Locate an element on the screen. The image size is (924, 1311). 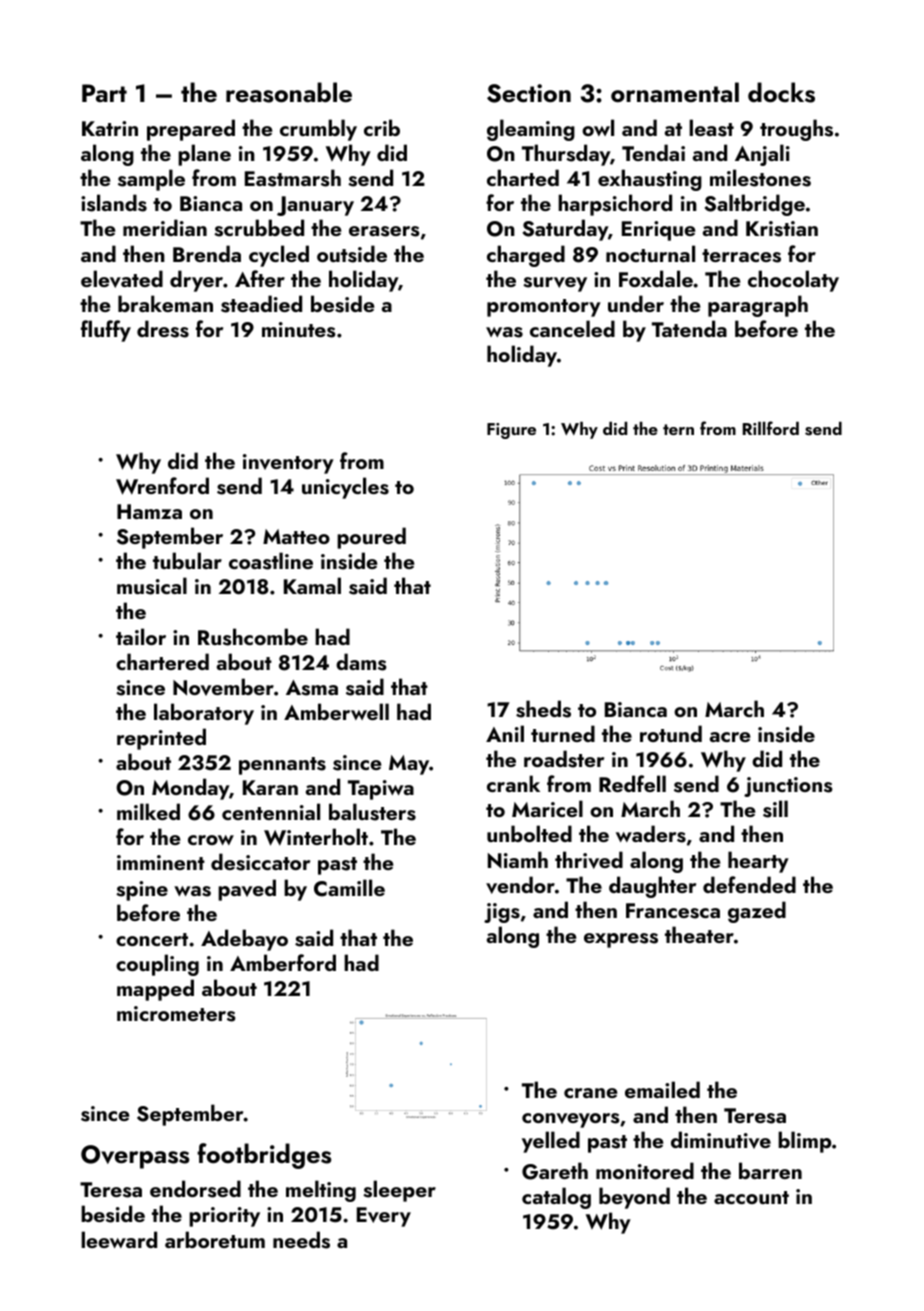
Overpass is located at coordinates (135, 1157).
